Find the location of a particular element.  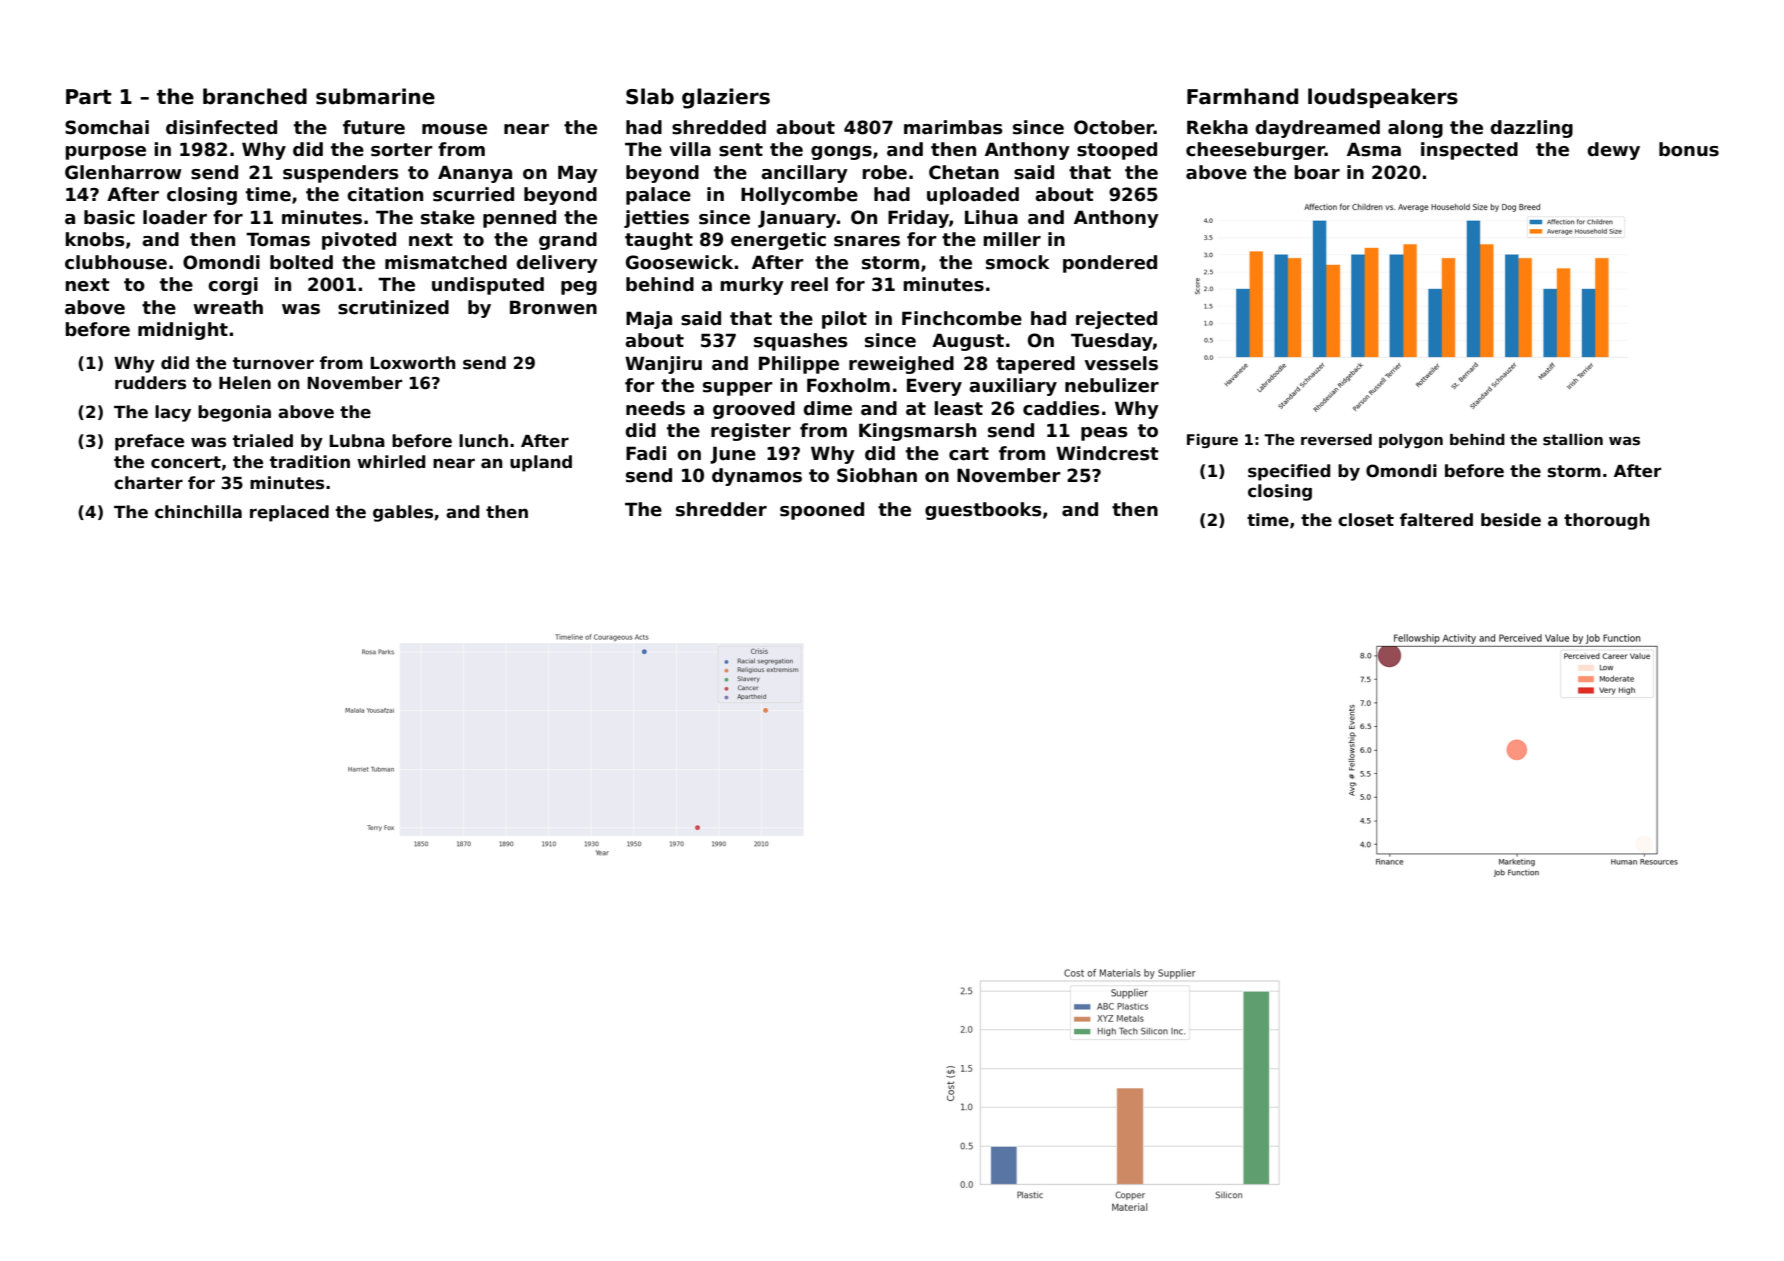

stallion is located at coordinates (1573, 439).
